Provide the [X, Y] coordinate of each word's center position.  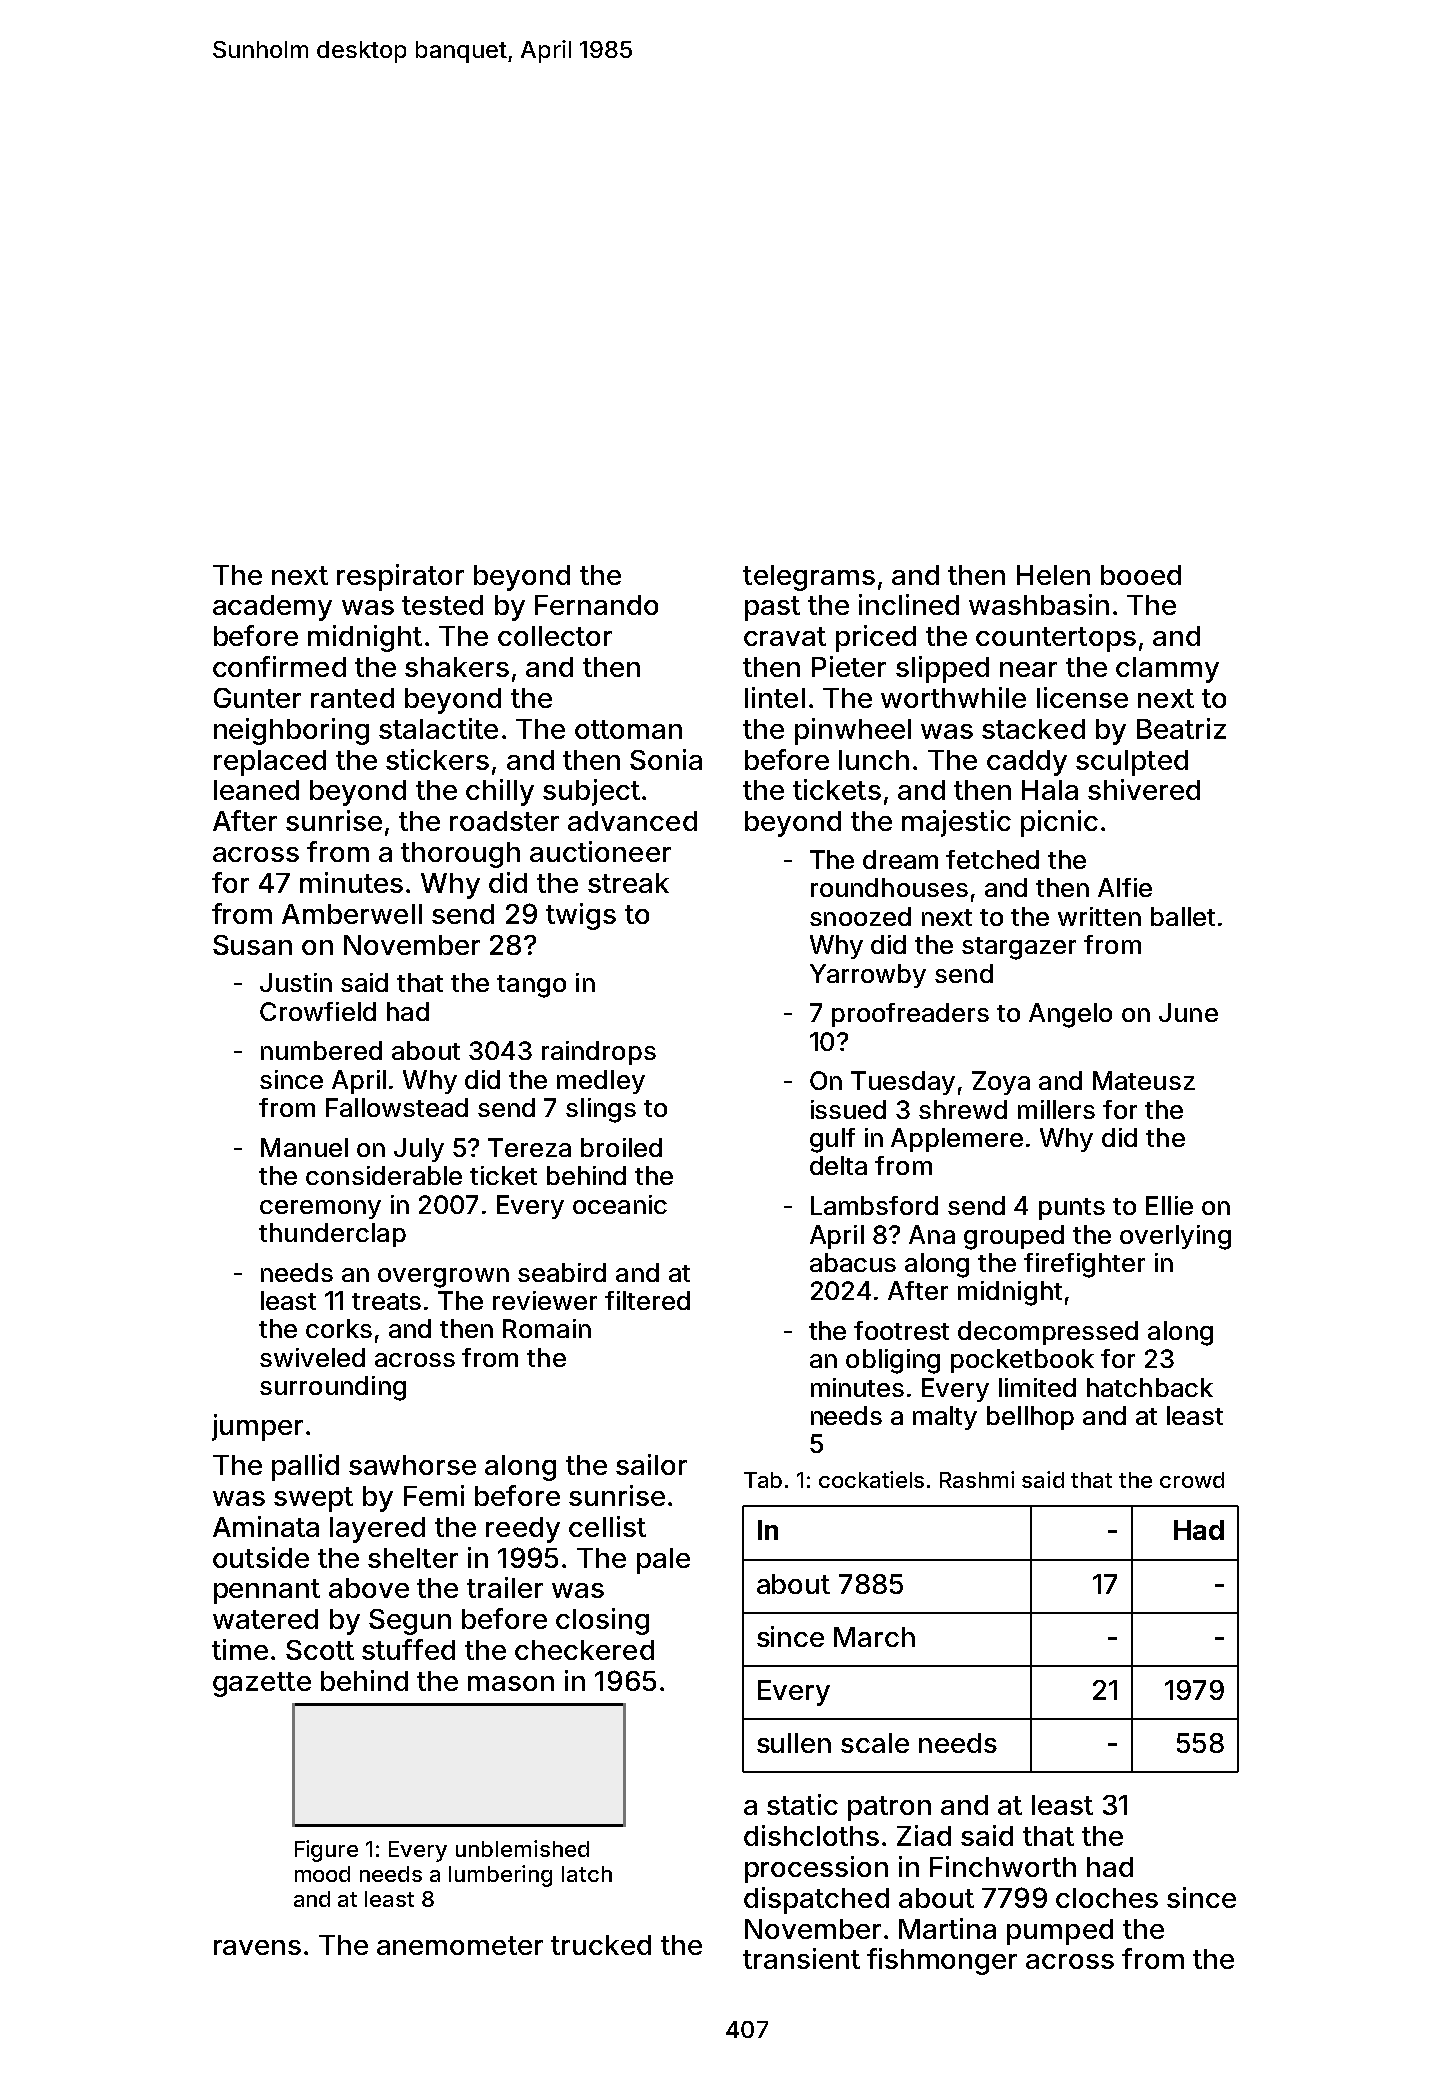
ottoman [628, 729]
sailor [651, 1464]
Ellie [1169, 1205]
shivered [1144, 789]
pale [663, 1561]
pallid [305, 1467]
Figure [326, 1851]
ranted [352, 698]
